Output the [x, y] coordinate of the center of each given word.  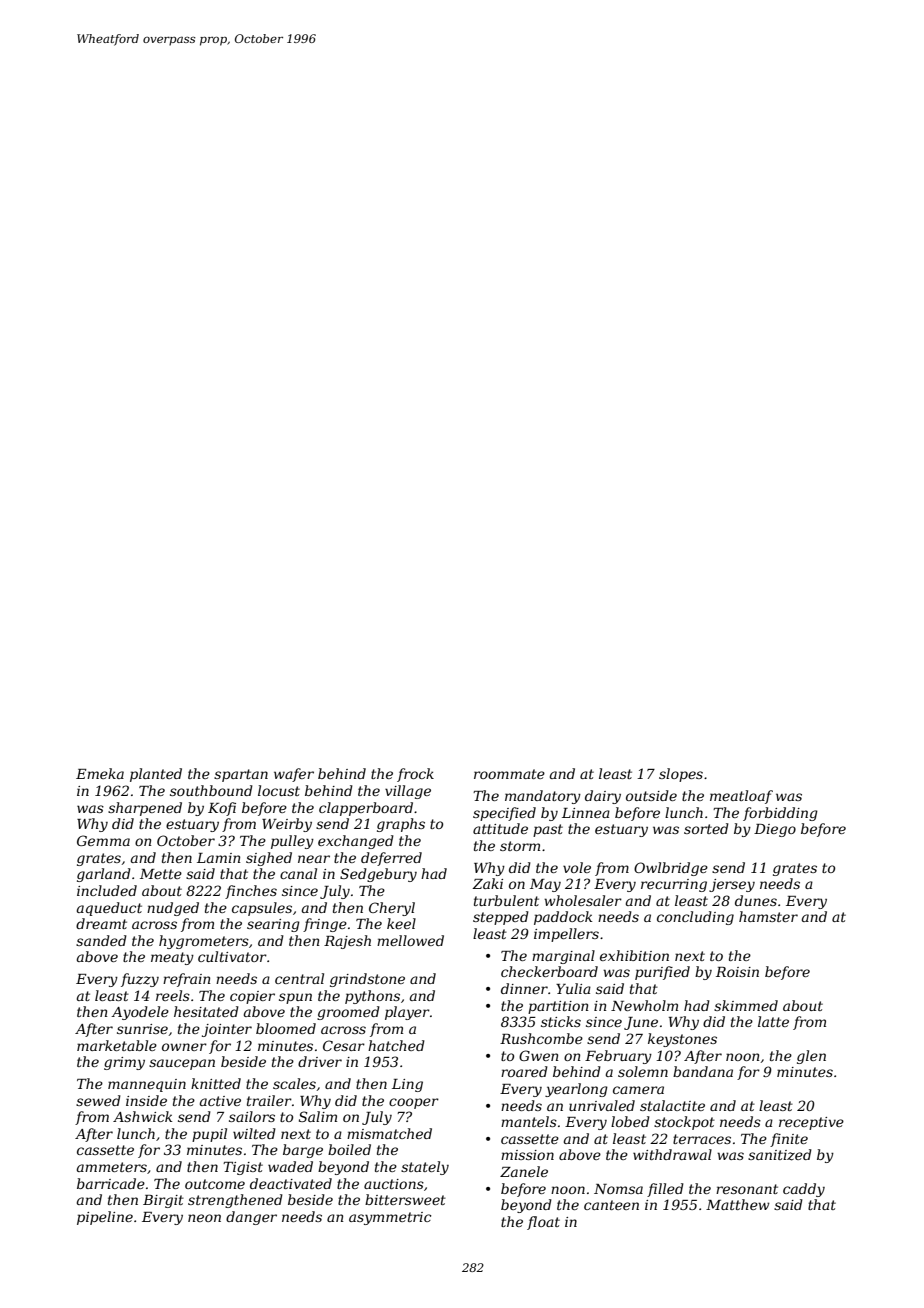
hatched [396, 1045]
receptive [811, 1123]
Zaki [487, 883]
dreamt [101, 923]
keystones [682, 1040]
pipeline [105, 1218]
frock [415, 775]
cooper [414, 1103]
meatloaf [741, 797]
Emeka [100, 773]
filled [665, 1190]
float [543, 1223]
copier [252, 997]
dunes [756, 900]
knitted [216, 1083]
